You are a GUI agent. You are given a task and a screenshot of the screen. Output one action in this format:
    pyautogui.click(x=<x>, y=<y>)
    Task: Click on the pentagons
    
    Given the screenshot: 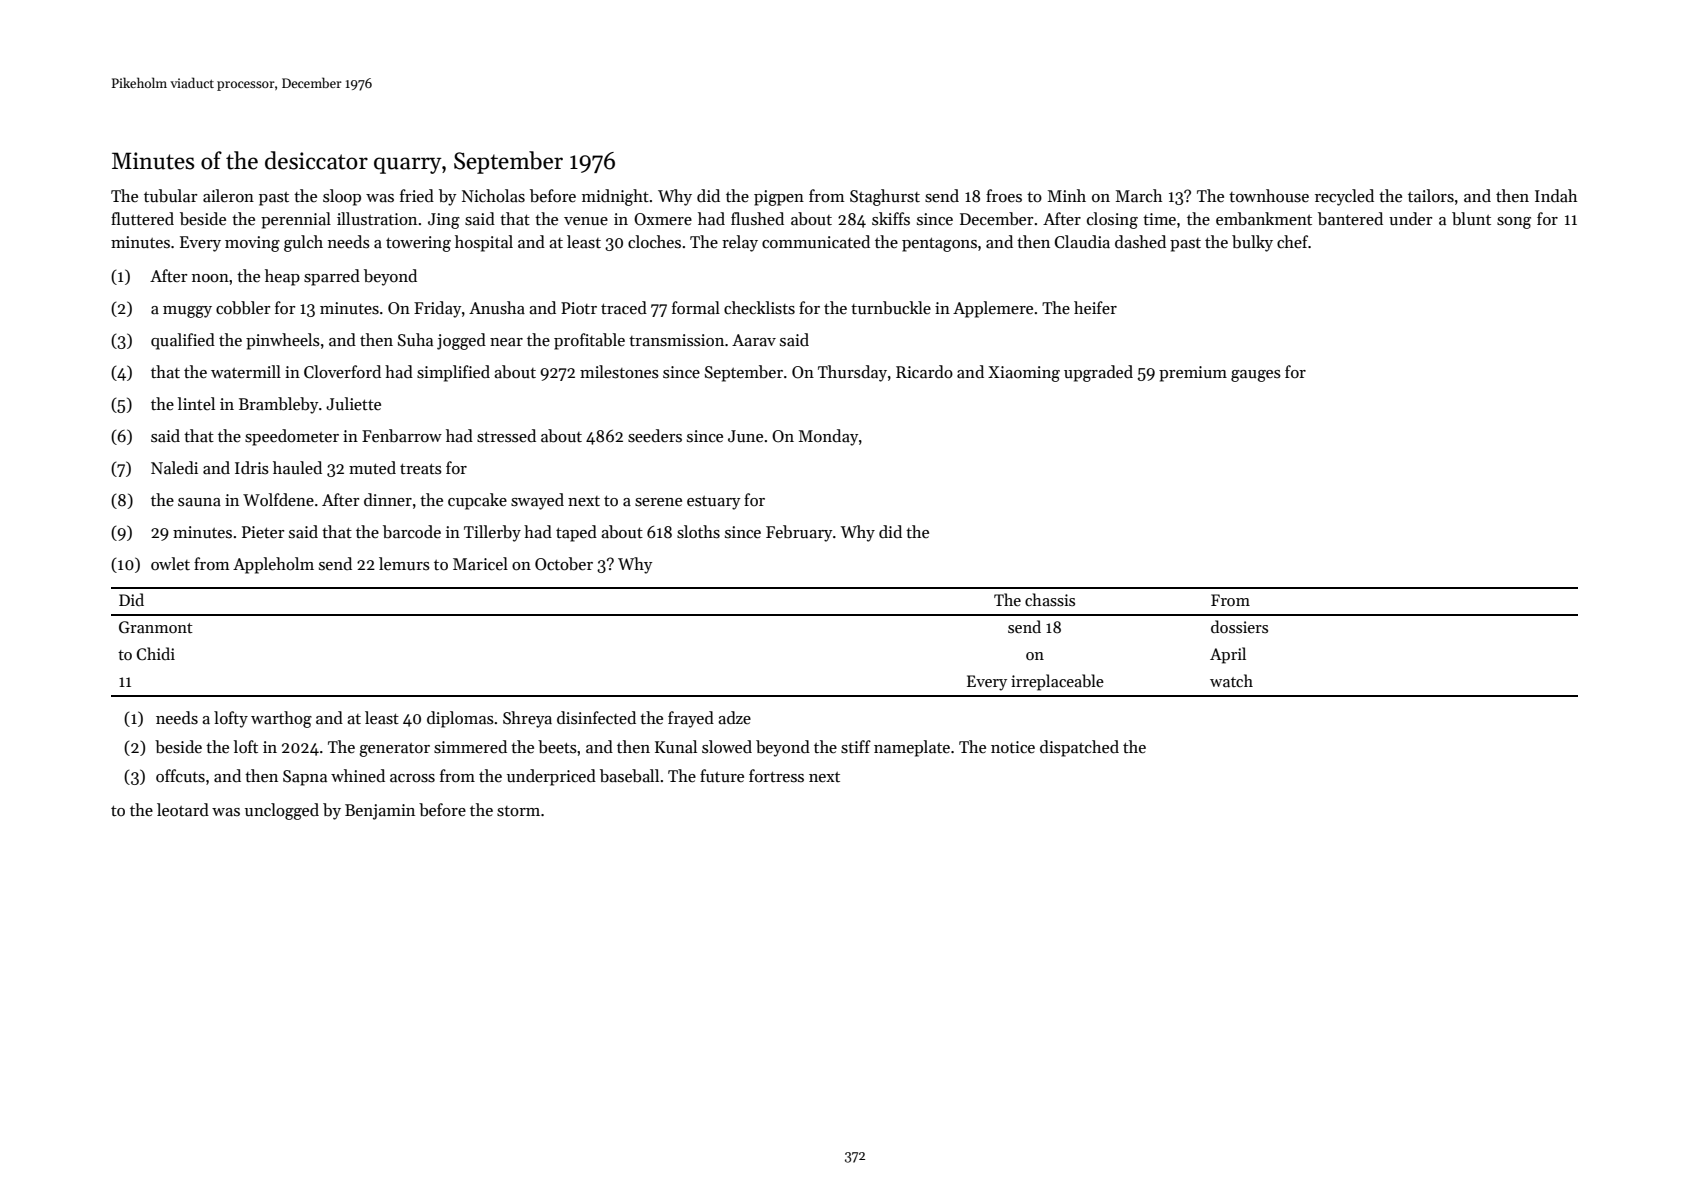 What is the action you would take?
    pyautogui.click(x=939, y=244)
